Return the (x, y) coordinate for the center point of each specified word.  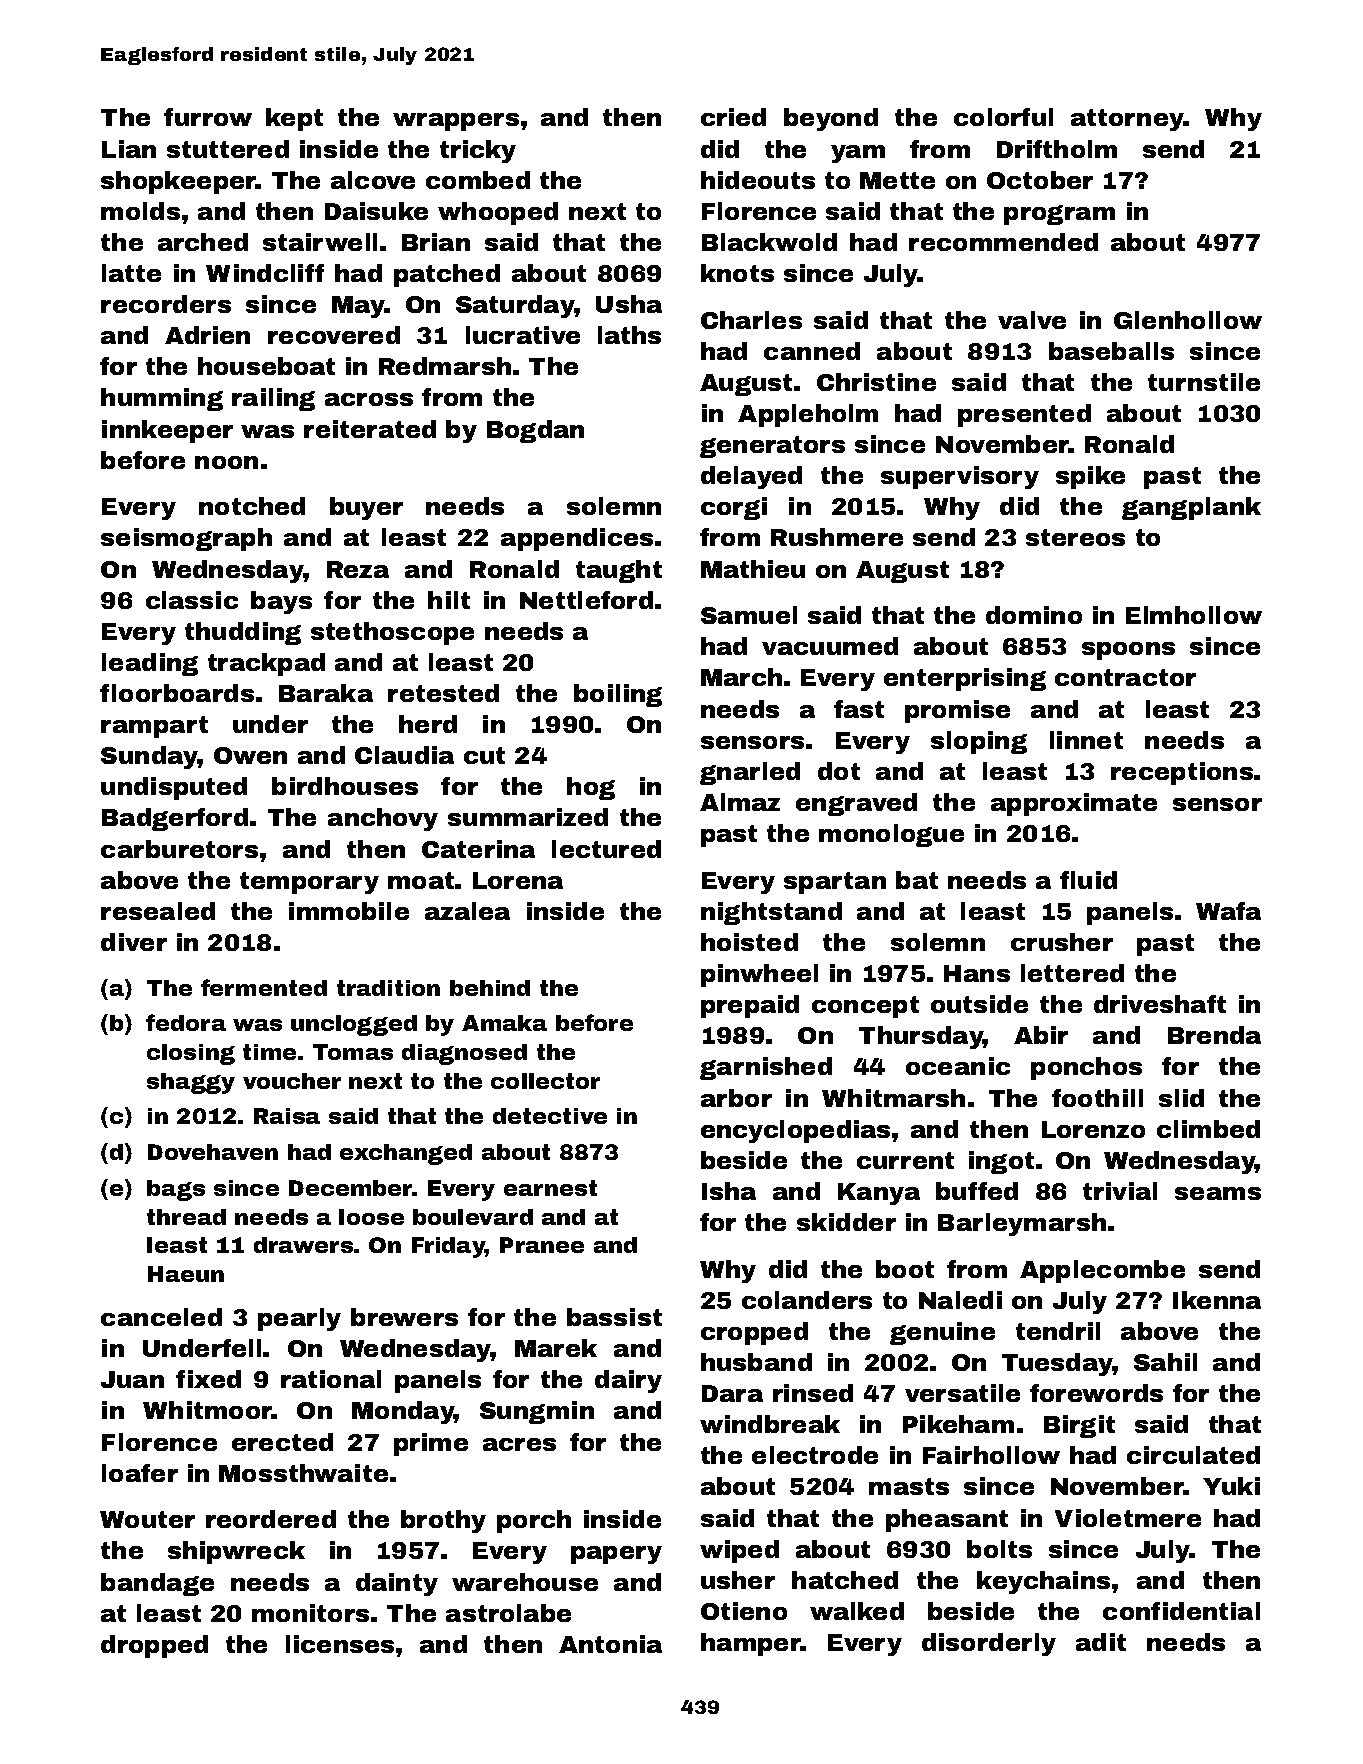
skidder (846, 1222)
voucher (292, 1081)
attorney (1127, 120)
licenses (340, 1644)
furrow (208, 117)
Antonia (610, 1644)
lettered (1072, 973)
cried (733, 117)
